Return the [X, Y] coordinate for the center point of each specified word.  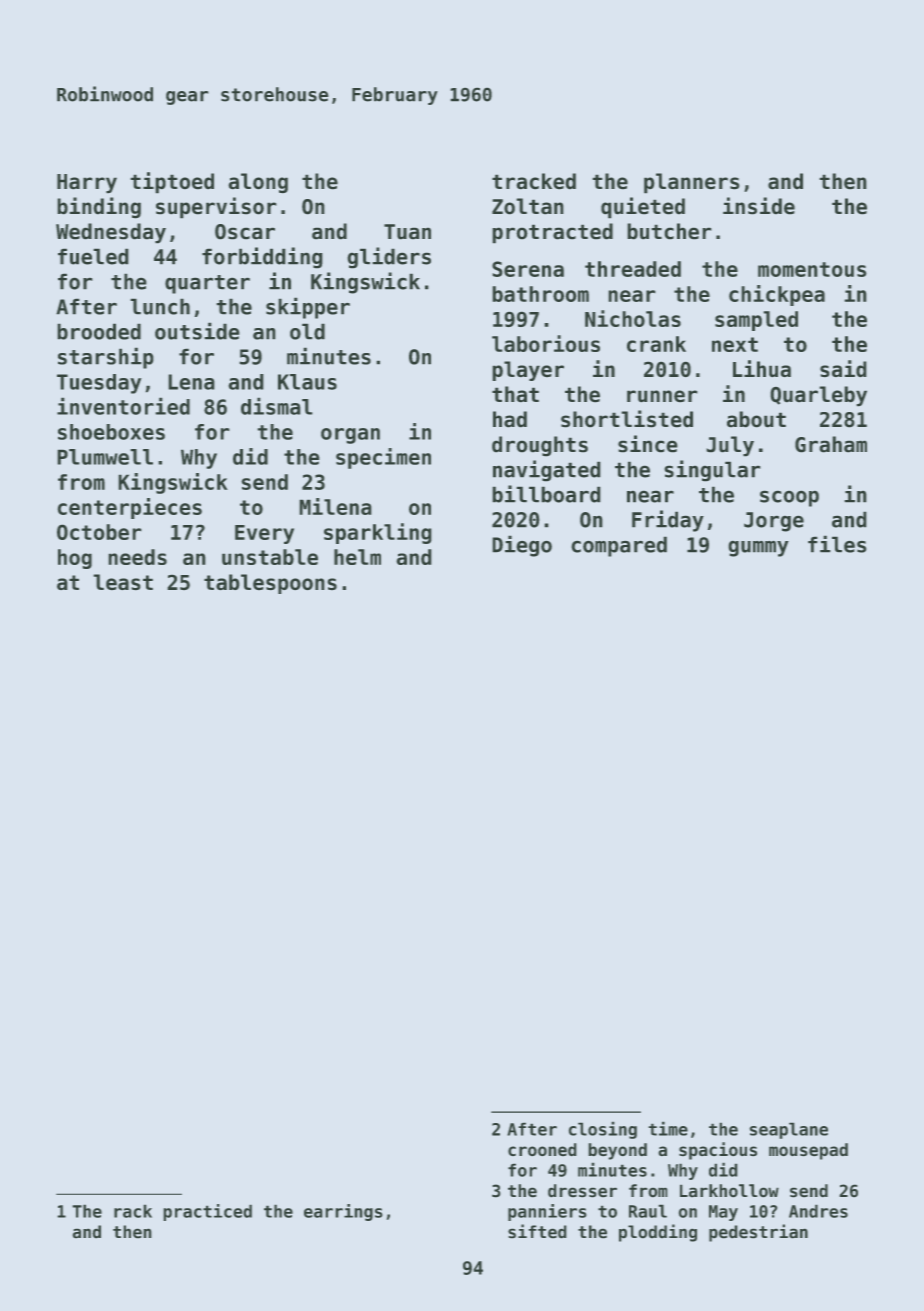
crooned [542, 1149]
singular [712, 470]
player [528, 371]
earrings [343, 1212]
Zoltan [527, 206]
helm [357, 557]
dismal [276, 406]
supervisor [216, 207]
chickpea [777, 295]
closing [603, 1130]
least [123, 582]
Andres [818, 1211]
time [668, 1129]
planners [691, 183]
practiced [208, 1212]
